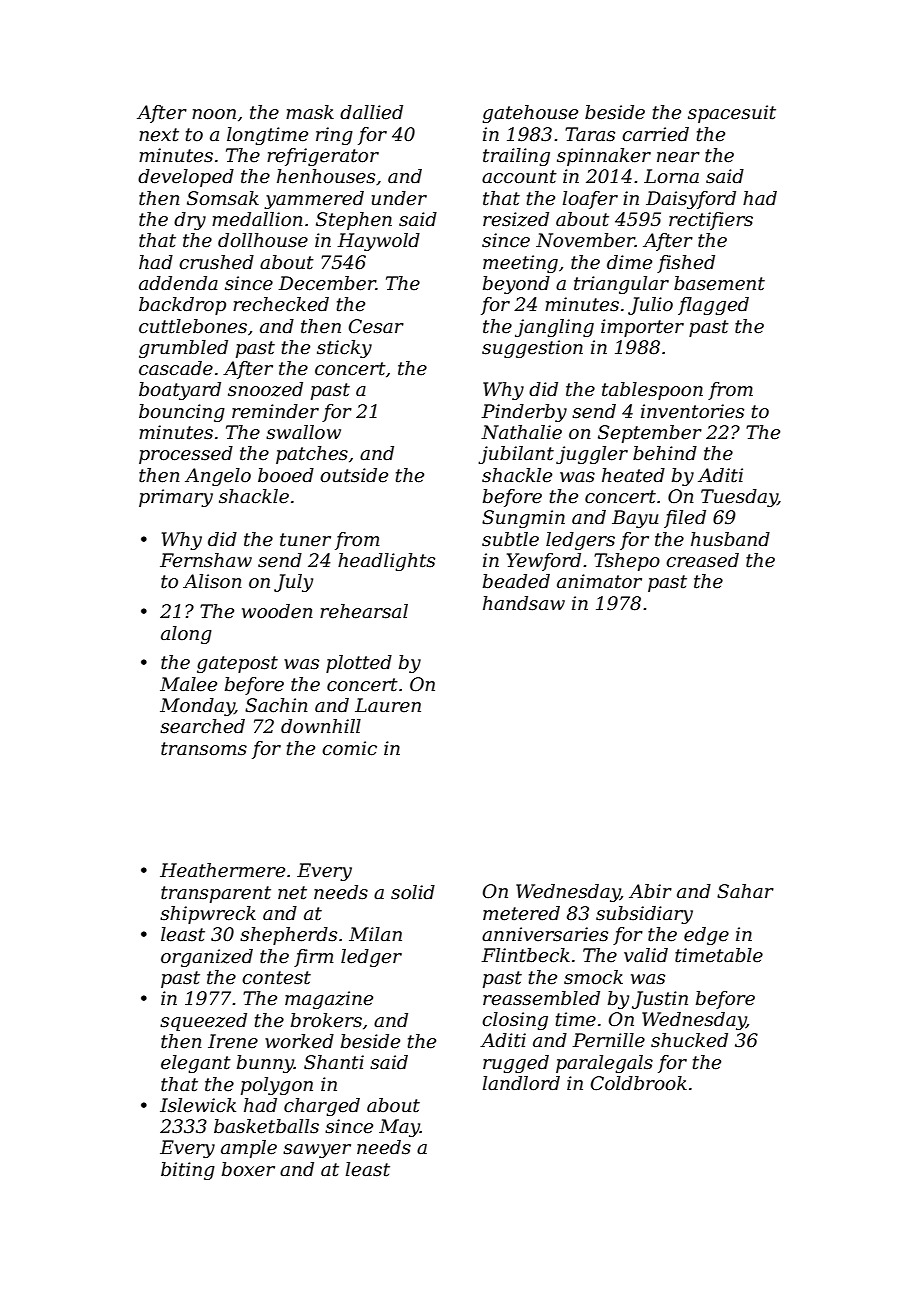 This screenshot has width=924, height=1314. I want to click on gatehouse, so click(530, 114).
